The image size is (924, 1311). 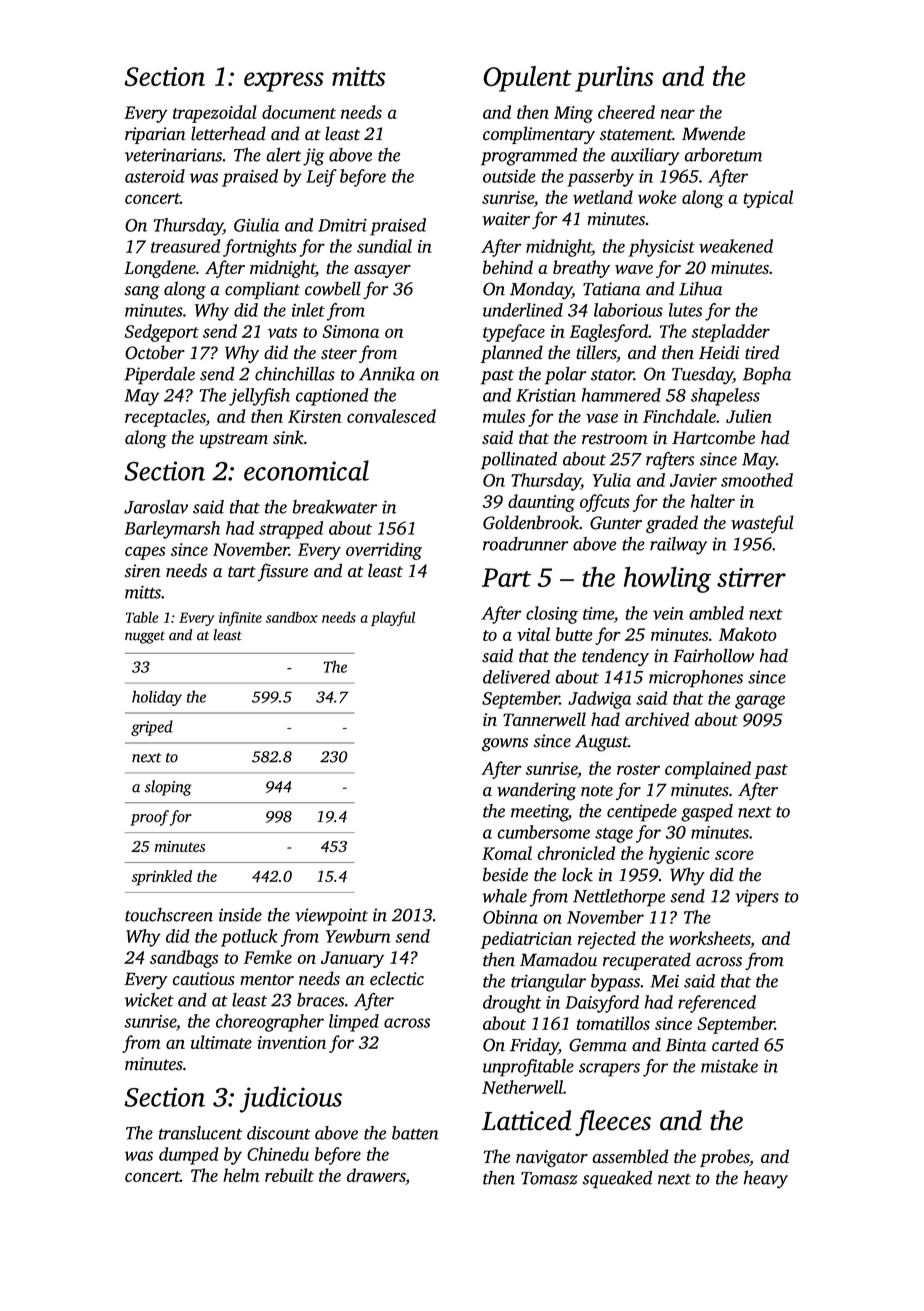 I want to click on meeting, so click(x=539, y=813).
